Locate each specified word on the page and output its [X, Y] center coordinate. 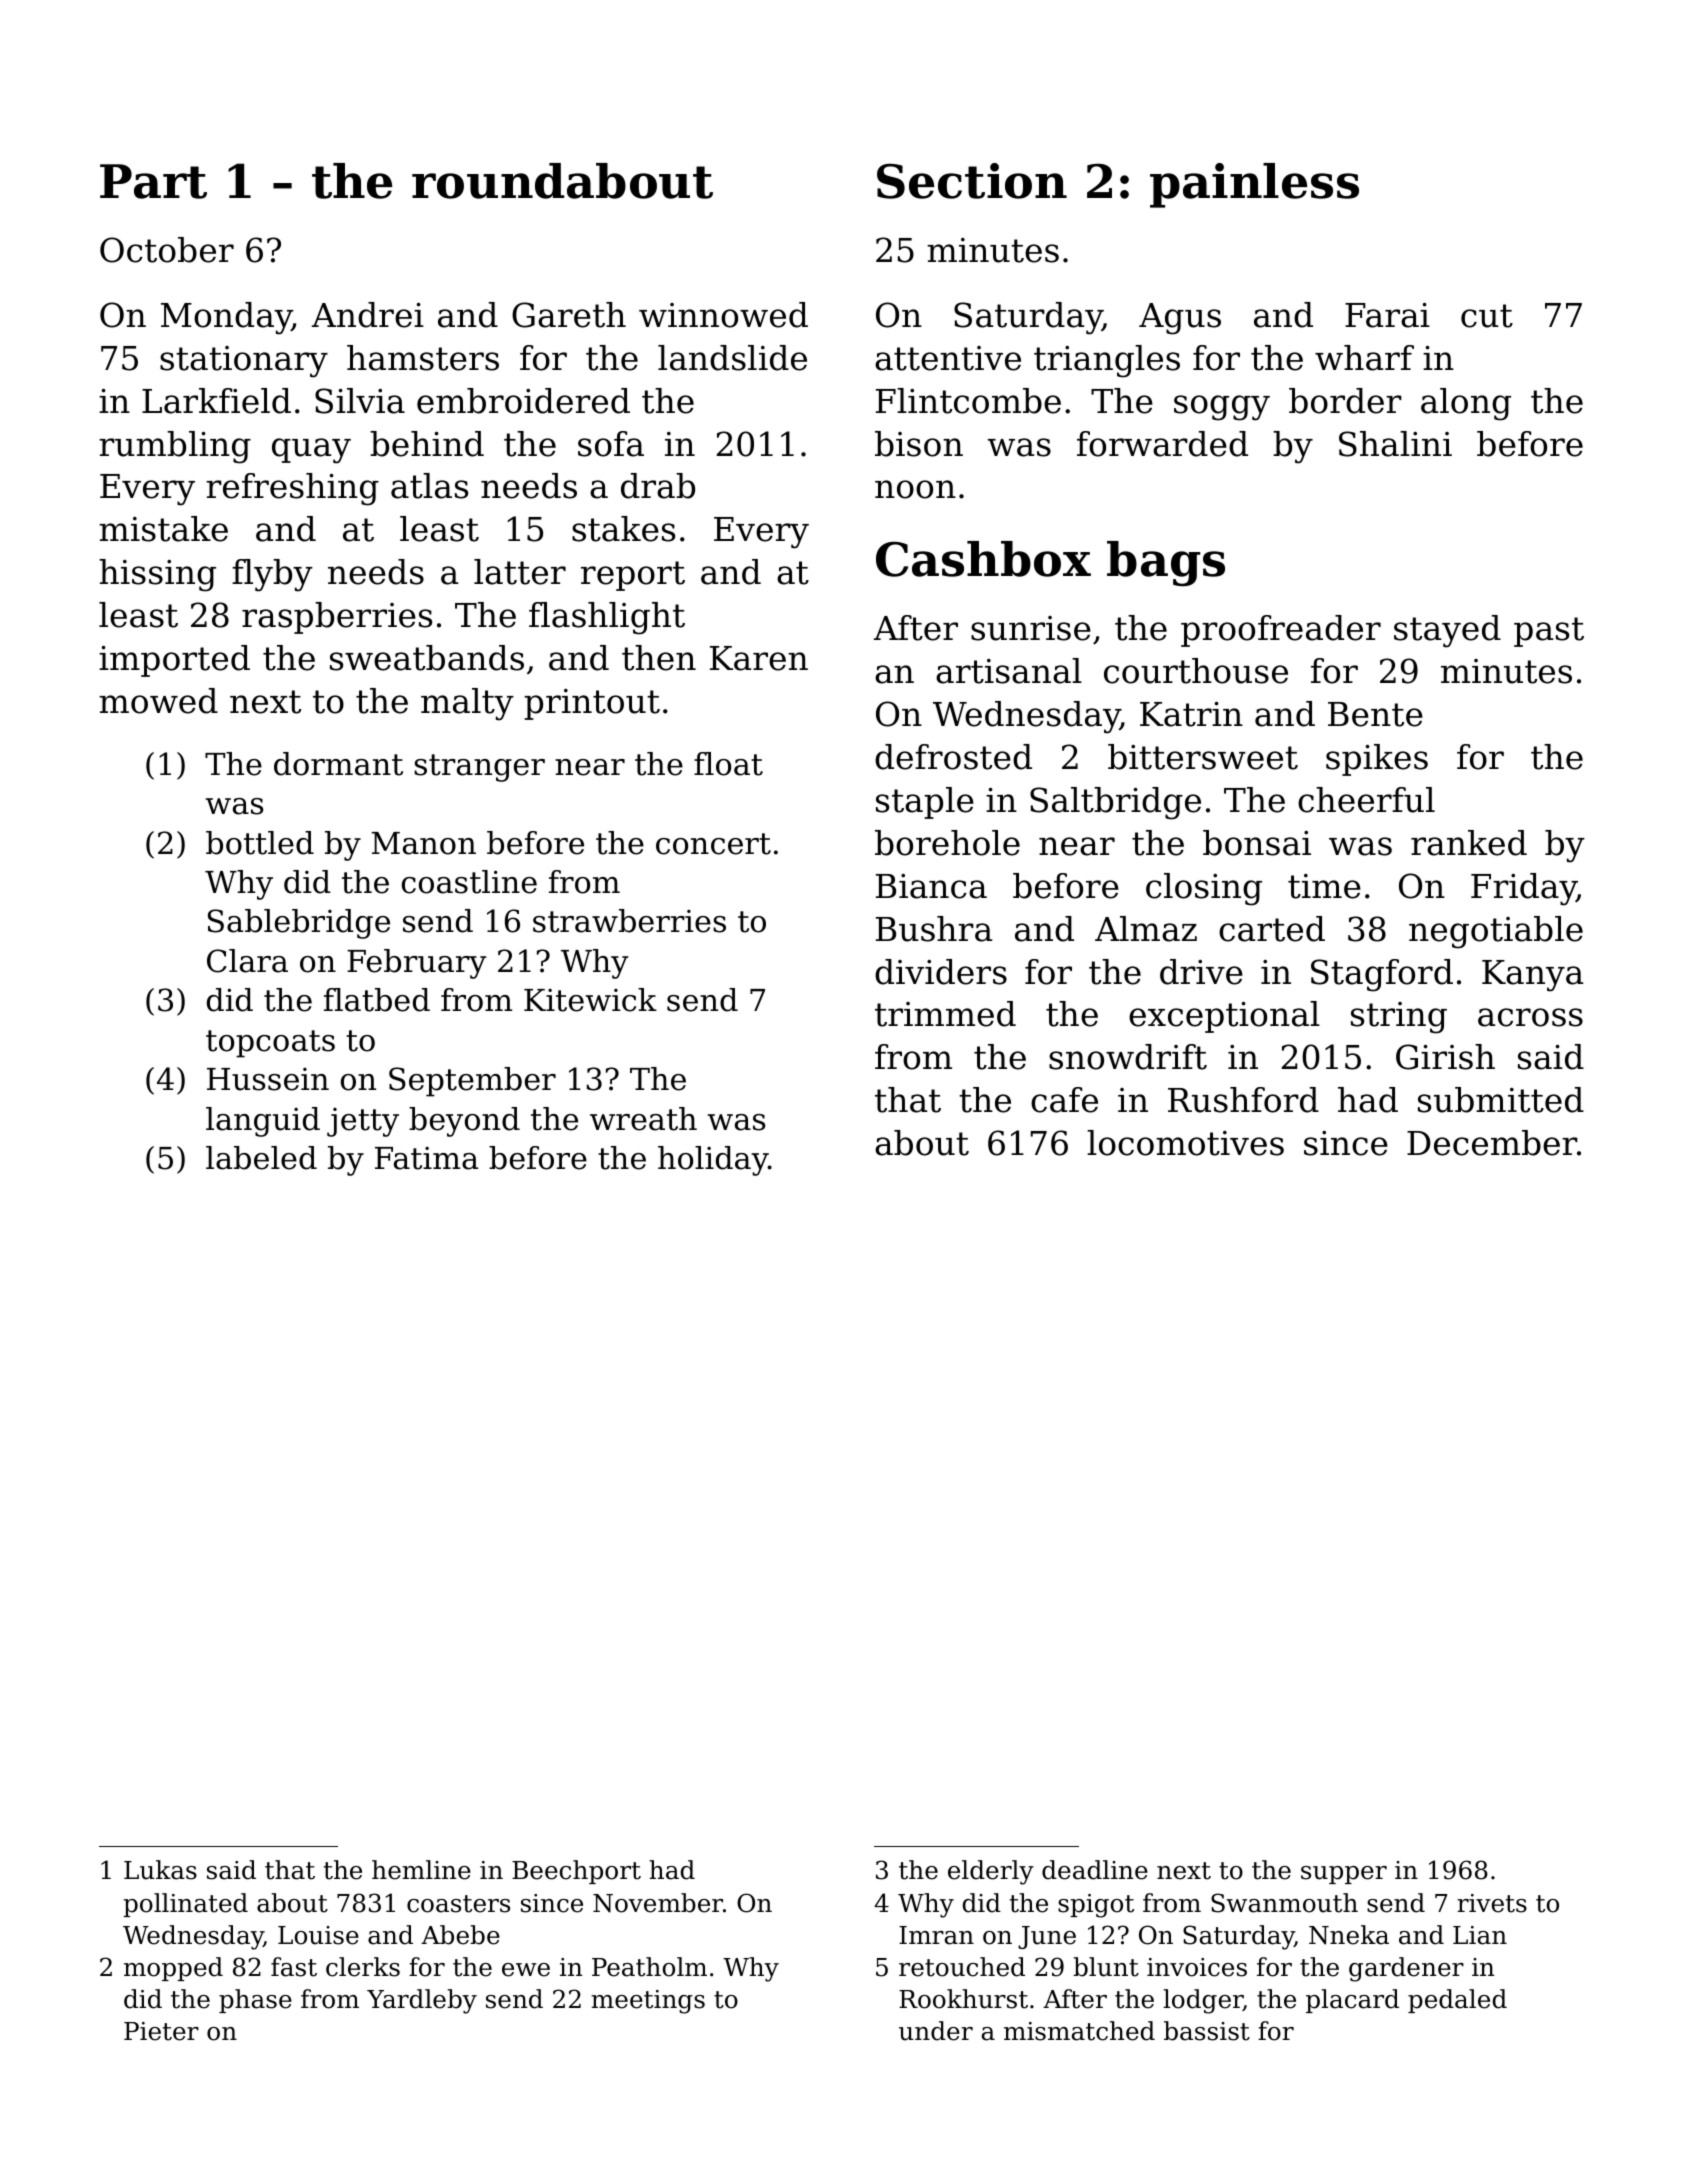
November [658, 1903]
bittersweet [1203, 757]
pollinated [185, 1905]
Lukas [160, 1870]
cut [1487, 316]
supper [1344, 1875]
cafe [1064, 1100]
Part [153, 181]
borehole [947, 843]
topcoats [270, 1044]
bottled [260, 843]
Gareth [569, 315]
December [1492, 1143]
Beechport [576, 1872]
